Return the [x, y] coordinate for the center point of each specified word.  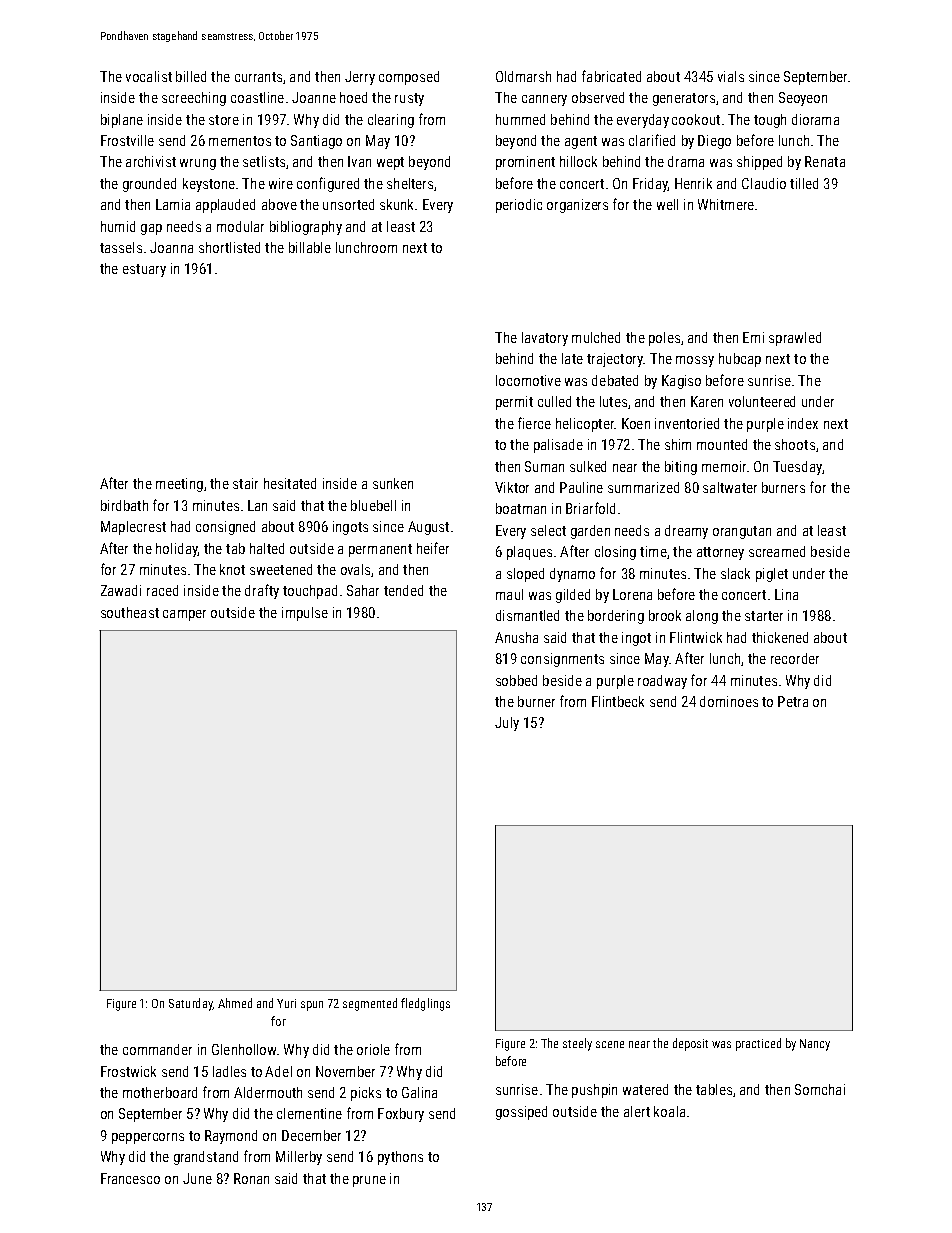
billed [191, 76]
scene [610, 1044]
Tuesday [797, 468]
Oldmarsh [523, 76]
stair [245, 483]
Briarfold [590, 508]
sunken [393, 483]
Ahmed [235, 1003]
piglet [772, 575]
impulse [305, 614]
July [507, 724]
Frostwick [128, 1071]
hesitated [290, 483]
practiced [758, 1044]
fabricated [611, 76]
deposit [690, 1044]
